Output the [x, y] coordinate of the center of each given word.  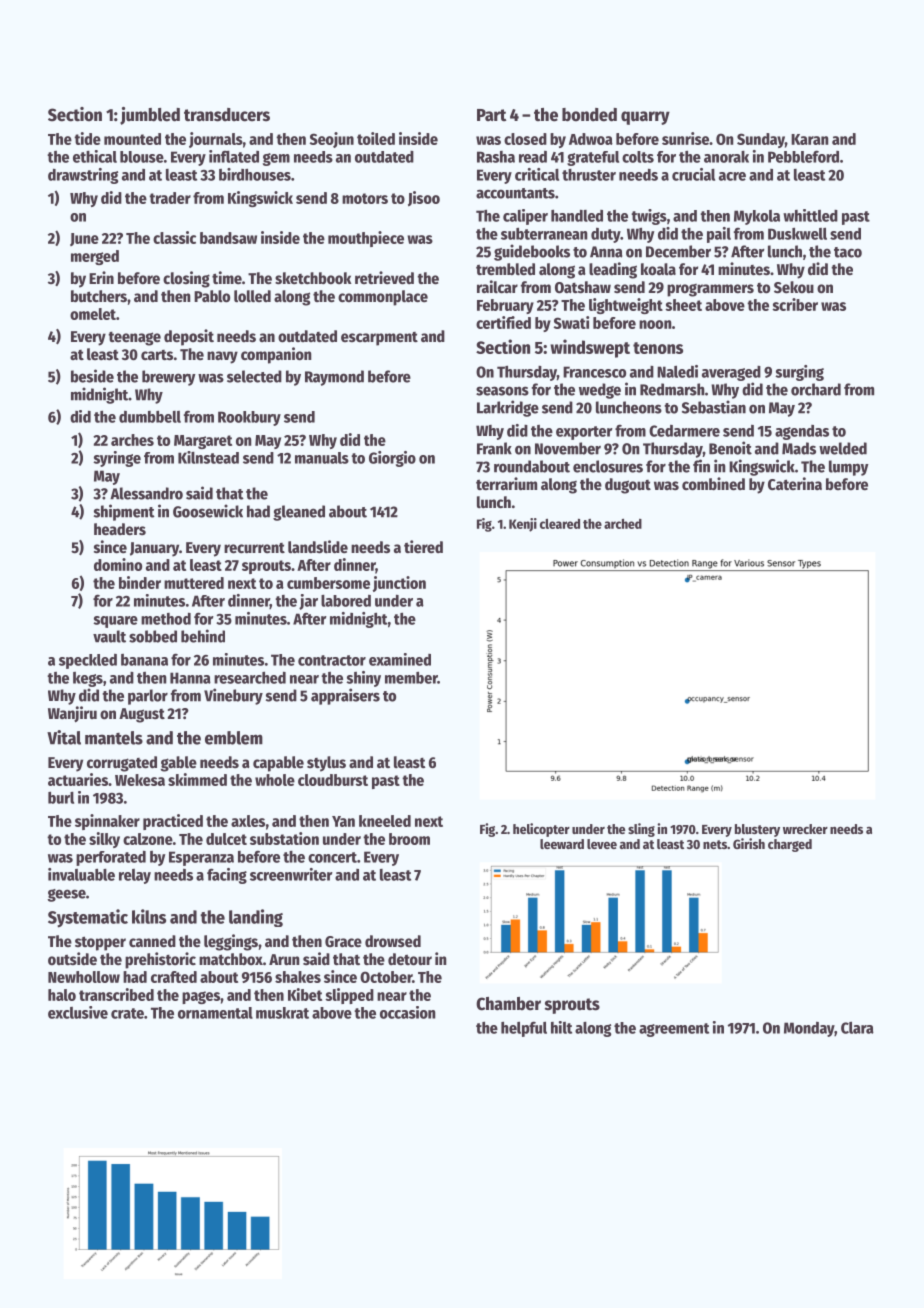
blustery [757, 830]
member [411, 677]
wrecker [805, 829]
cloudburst [333, 780]
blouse [142, 157]
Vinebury [233, 696]
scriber [795, 304]
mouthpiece [366, 239]
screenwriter [291, 874]
